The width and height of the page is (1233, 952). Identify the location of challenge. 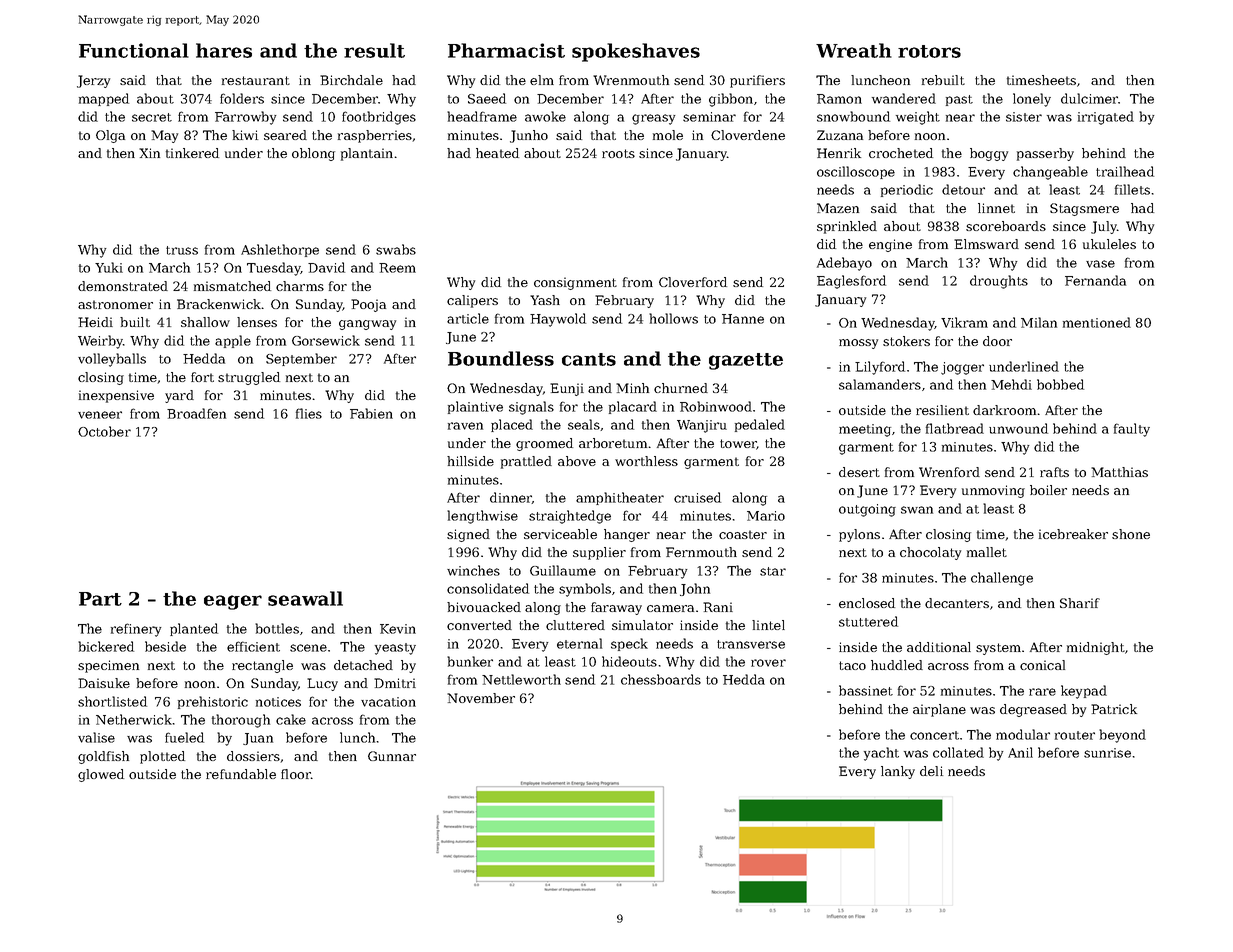
(1002, 579).
